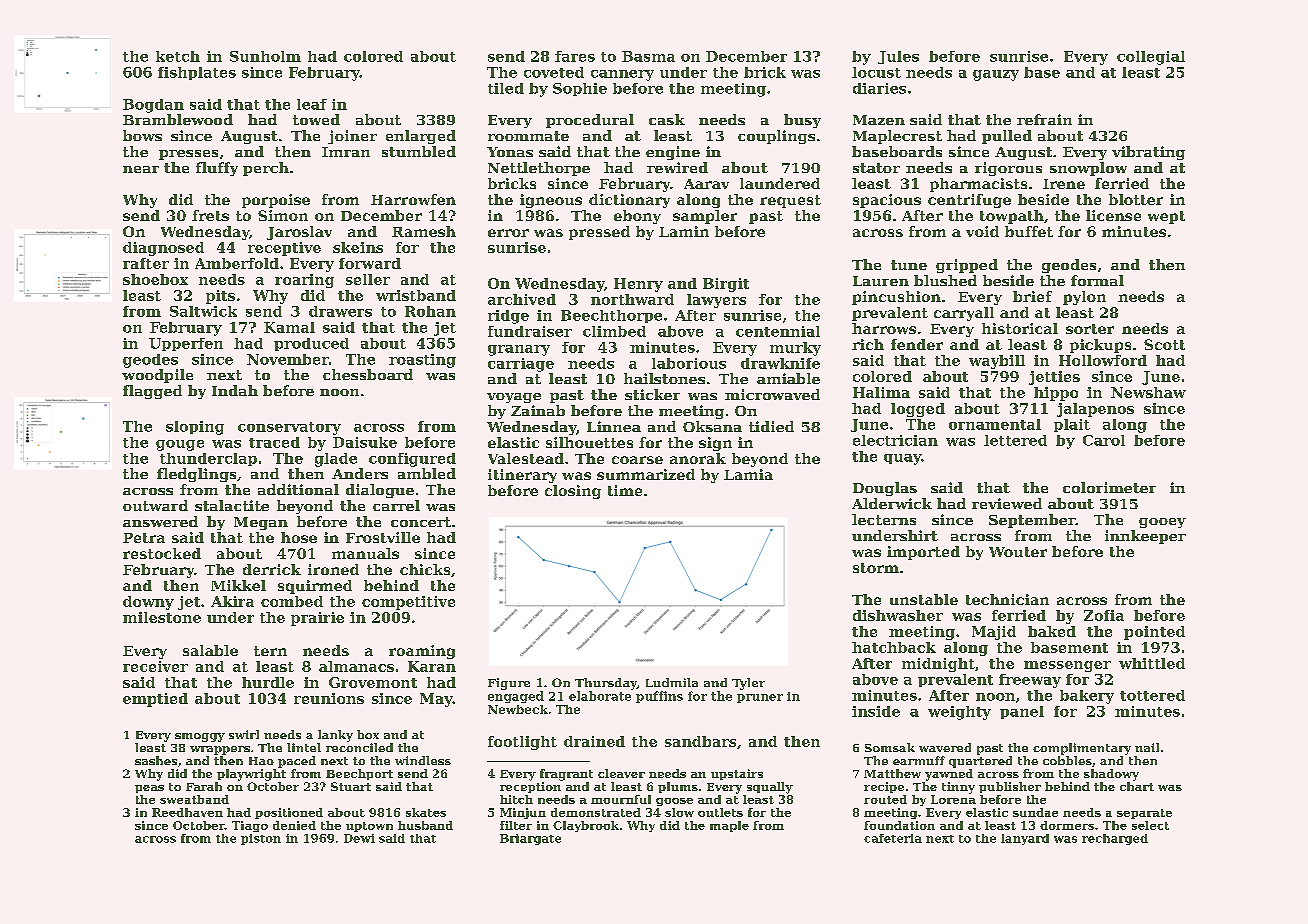 This page has height=924, width=1308. Describe the element at coordinates (1020, 328) in the page. I see `historical` at that location.
